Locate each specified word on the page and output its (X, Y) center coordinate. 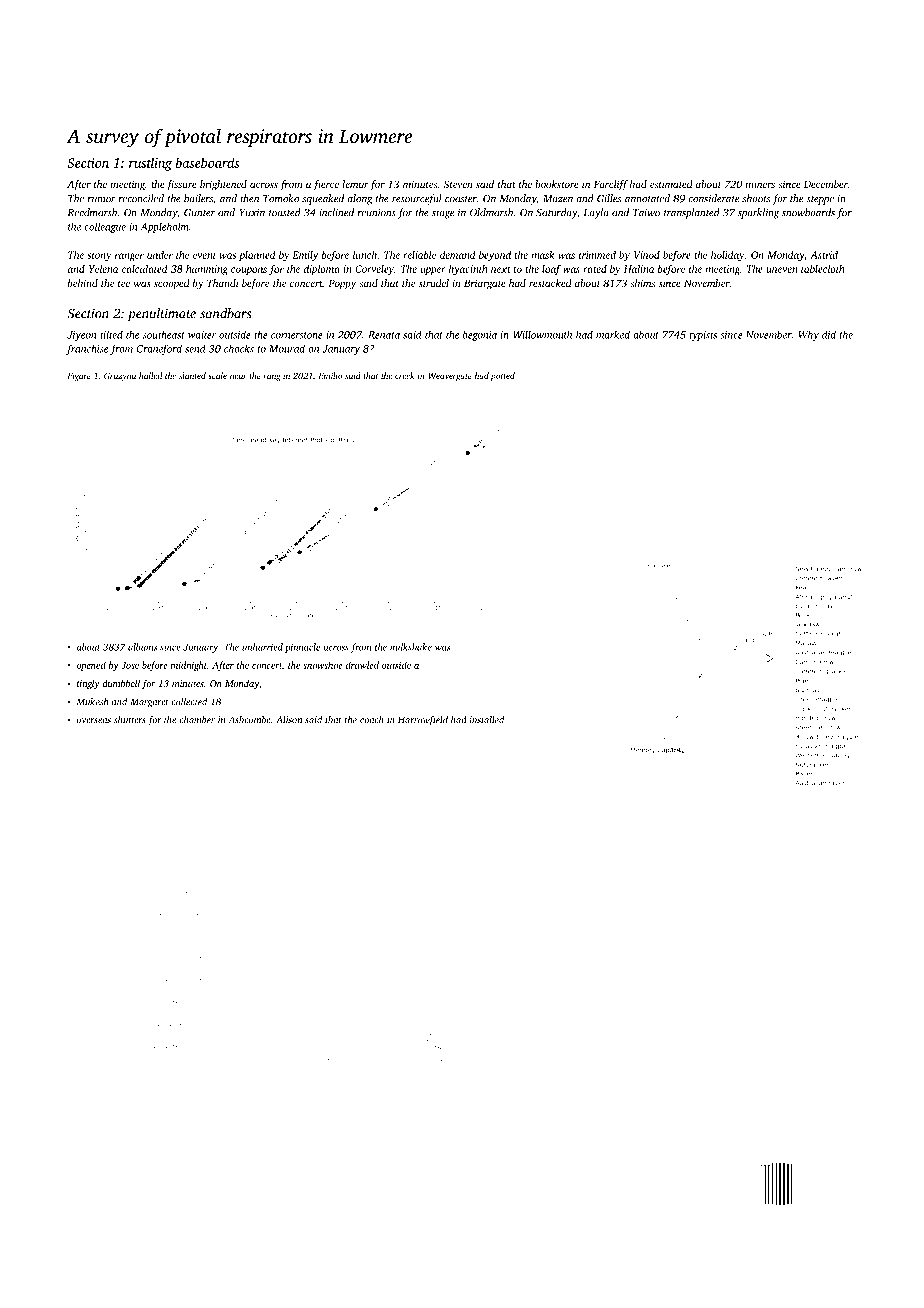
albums (142, 647)
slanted (192, 375)
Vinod (647, 255)
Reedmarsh (93, 212)
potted (503, 376)
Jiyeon (82, 336)
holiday (728, 256)
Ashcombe (250, 720)
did (829, 334)
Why (808, 335)
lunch (365, 255)
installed (487, 720)
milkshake (411, 647)
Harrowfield (423, 721)
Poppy (342, 284)
